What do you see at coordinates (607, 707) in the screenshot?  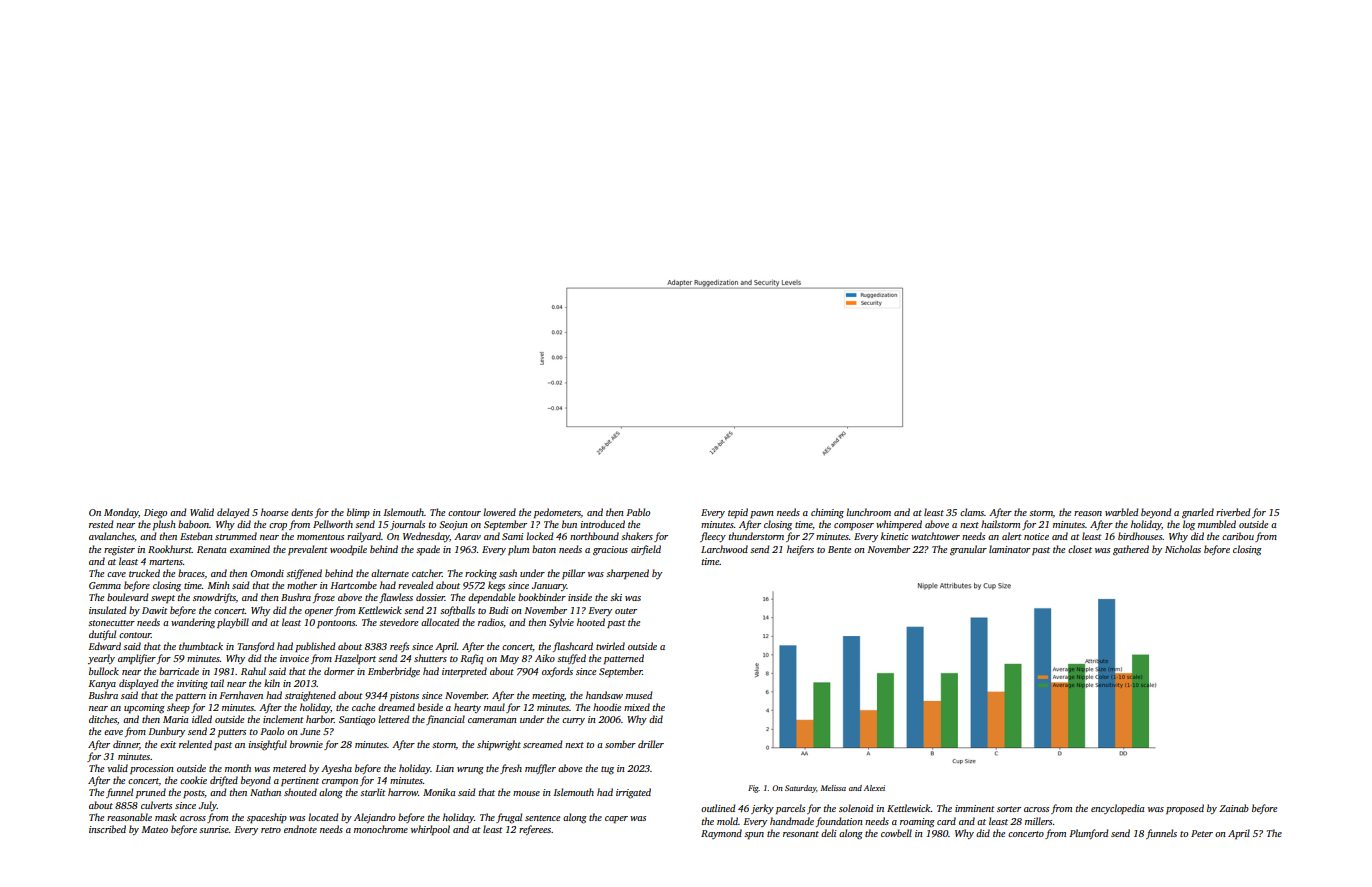 I see `hoodie` at bounding box center [607, 707].
